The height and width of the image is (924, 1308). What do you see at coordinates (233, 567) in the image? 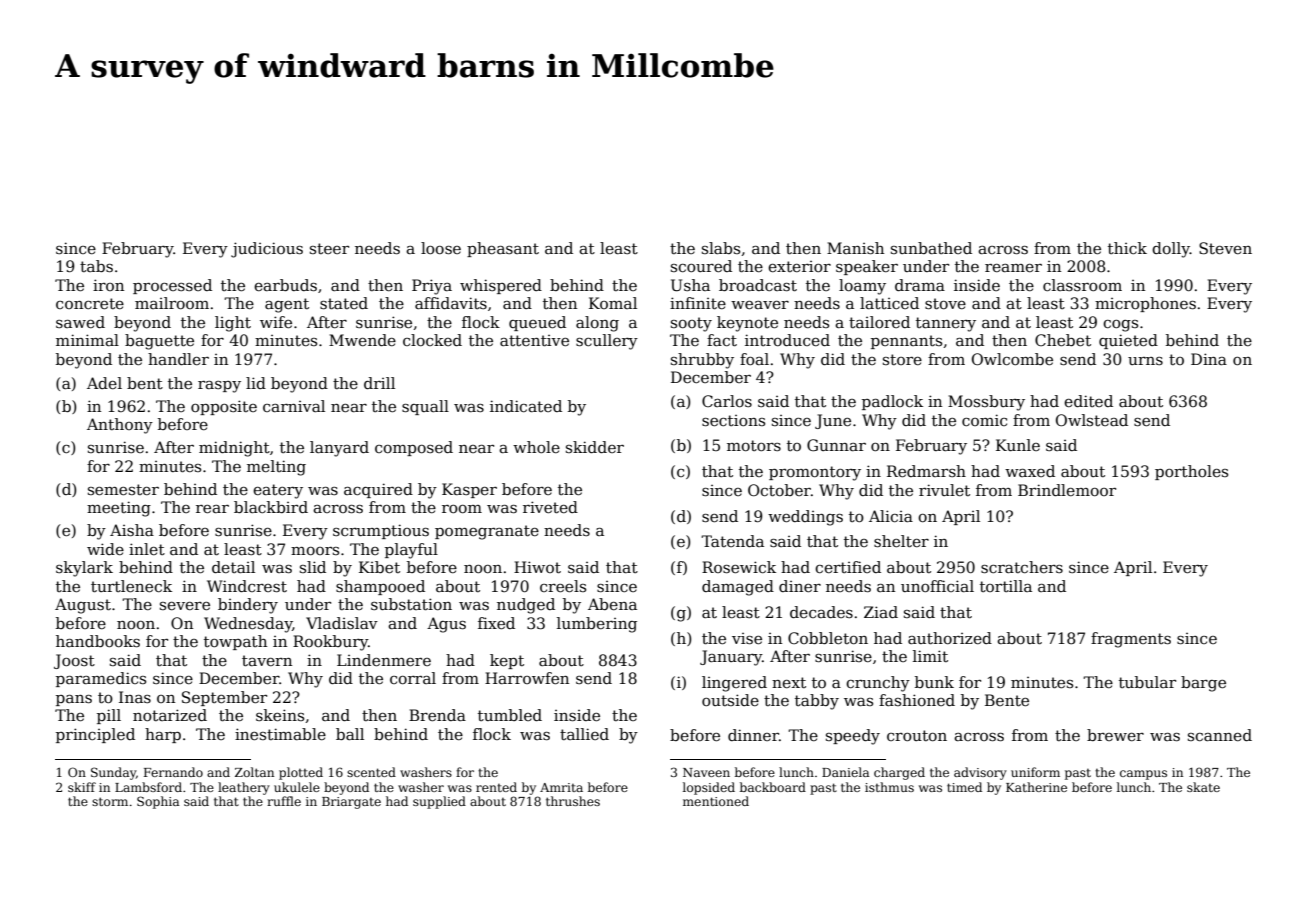
I see `detail` at bounding box center [233, 567].
